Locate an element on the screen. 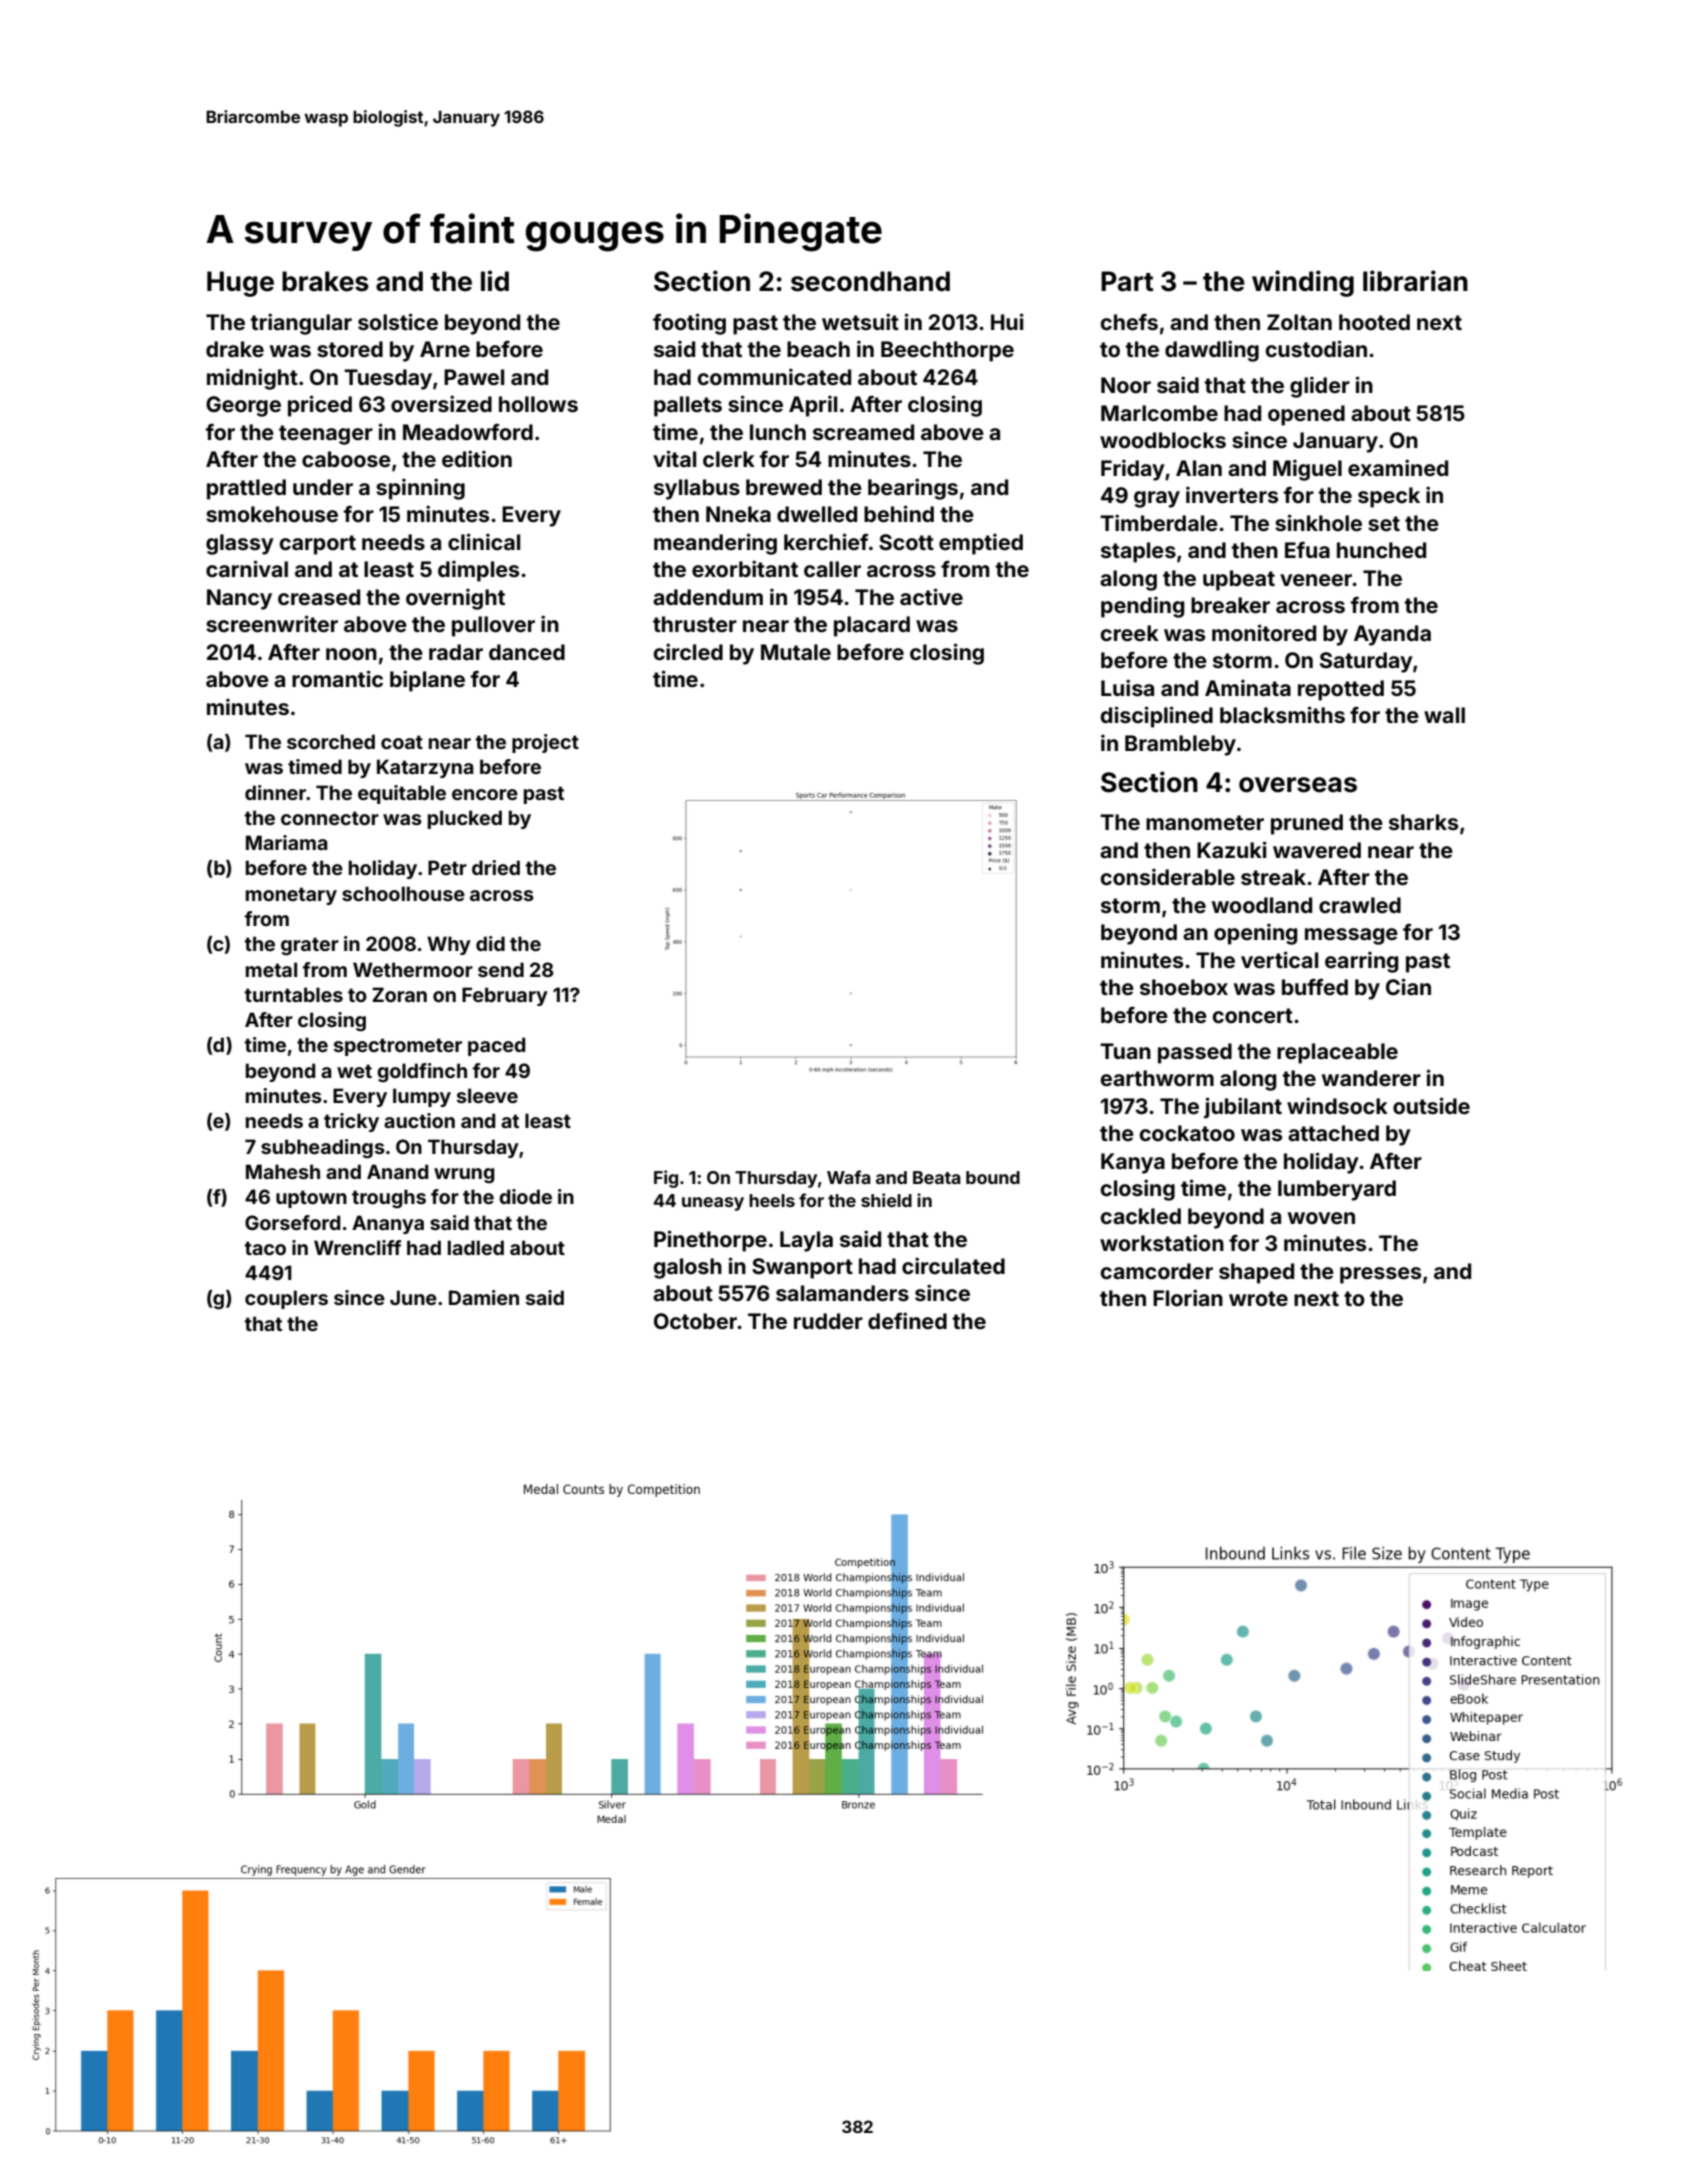 The height and width of the screenshot is (2178, 1683). Gorseford is located at coordinates (292, 1222).
